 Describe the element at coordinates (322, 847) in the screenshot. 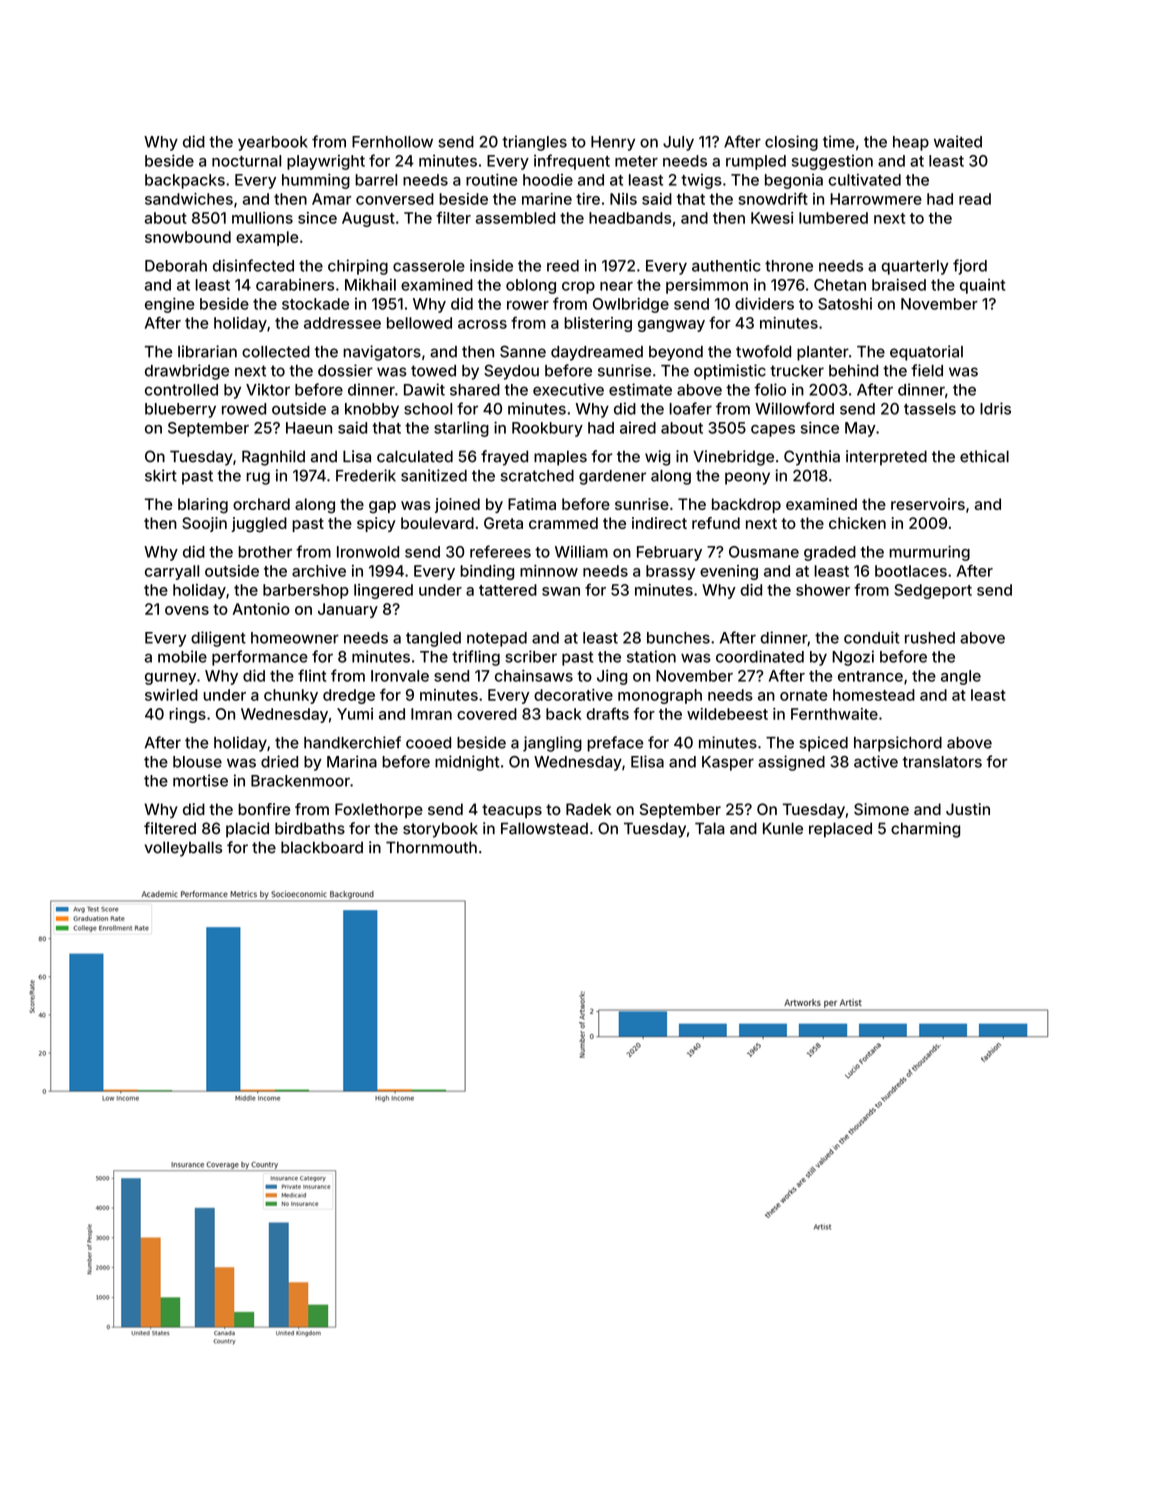

I see `blackboard` at that location.
